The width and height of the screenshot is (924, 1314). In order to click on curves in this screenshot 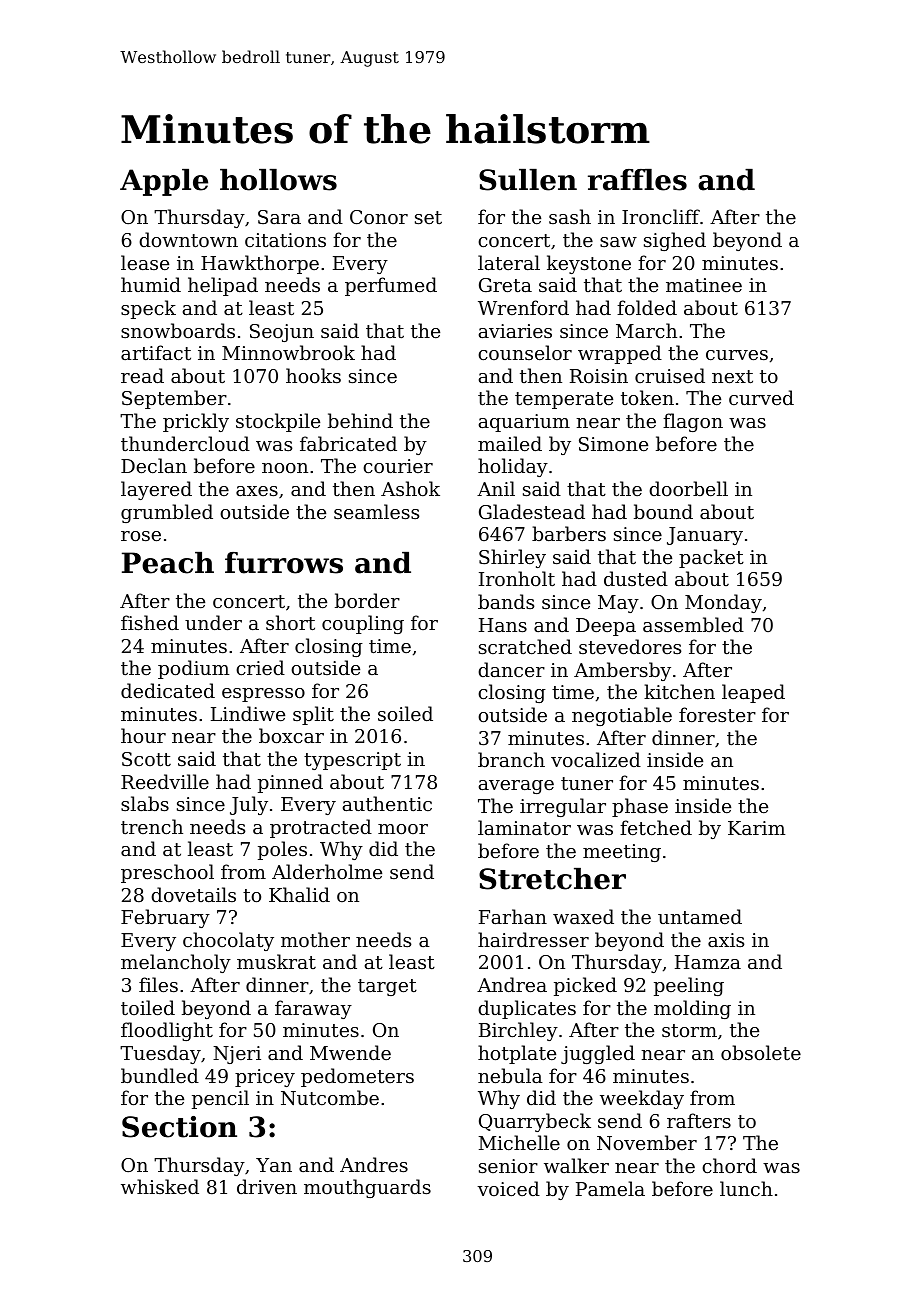, I will do `click(737, 355)`.
